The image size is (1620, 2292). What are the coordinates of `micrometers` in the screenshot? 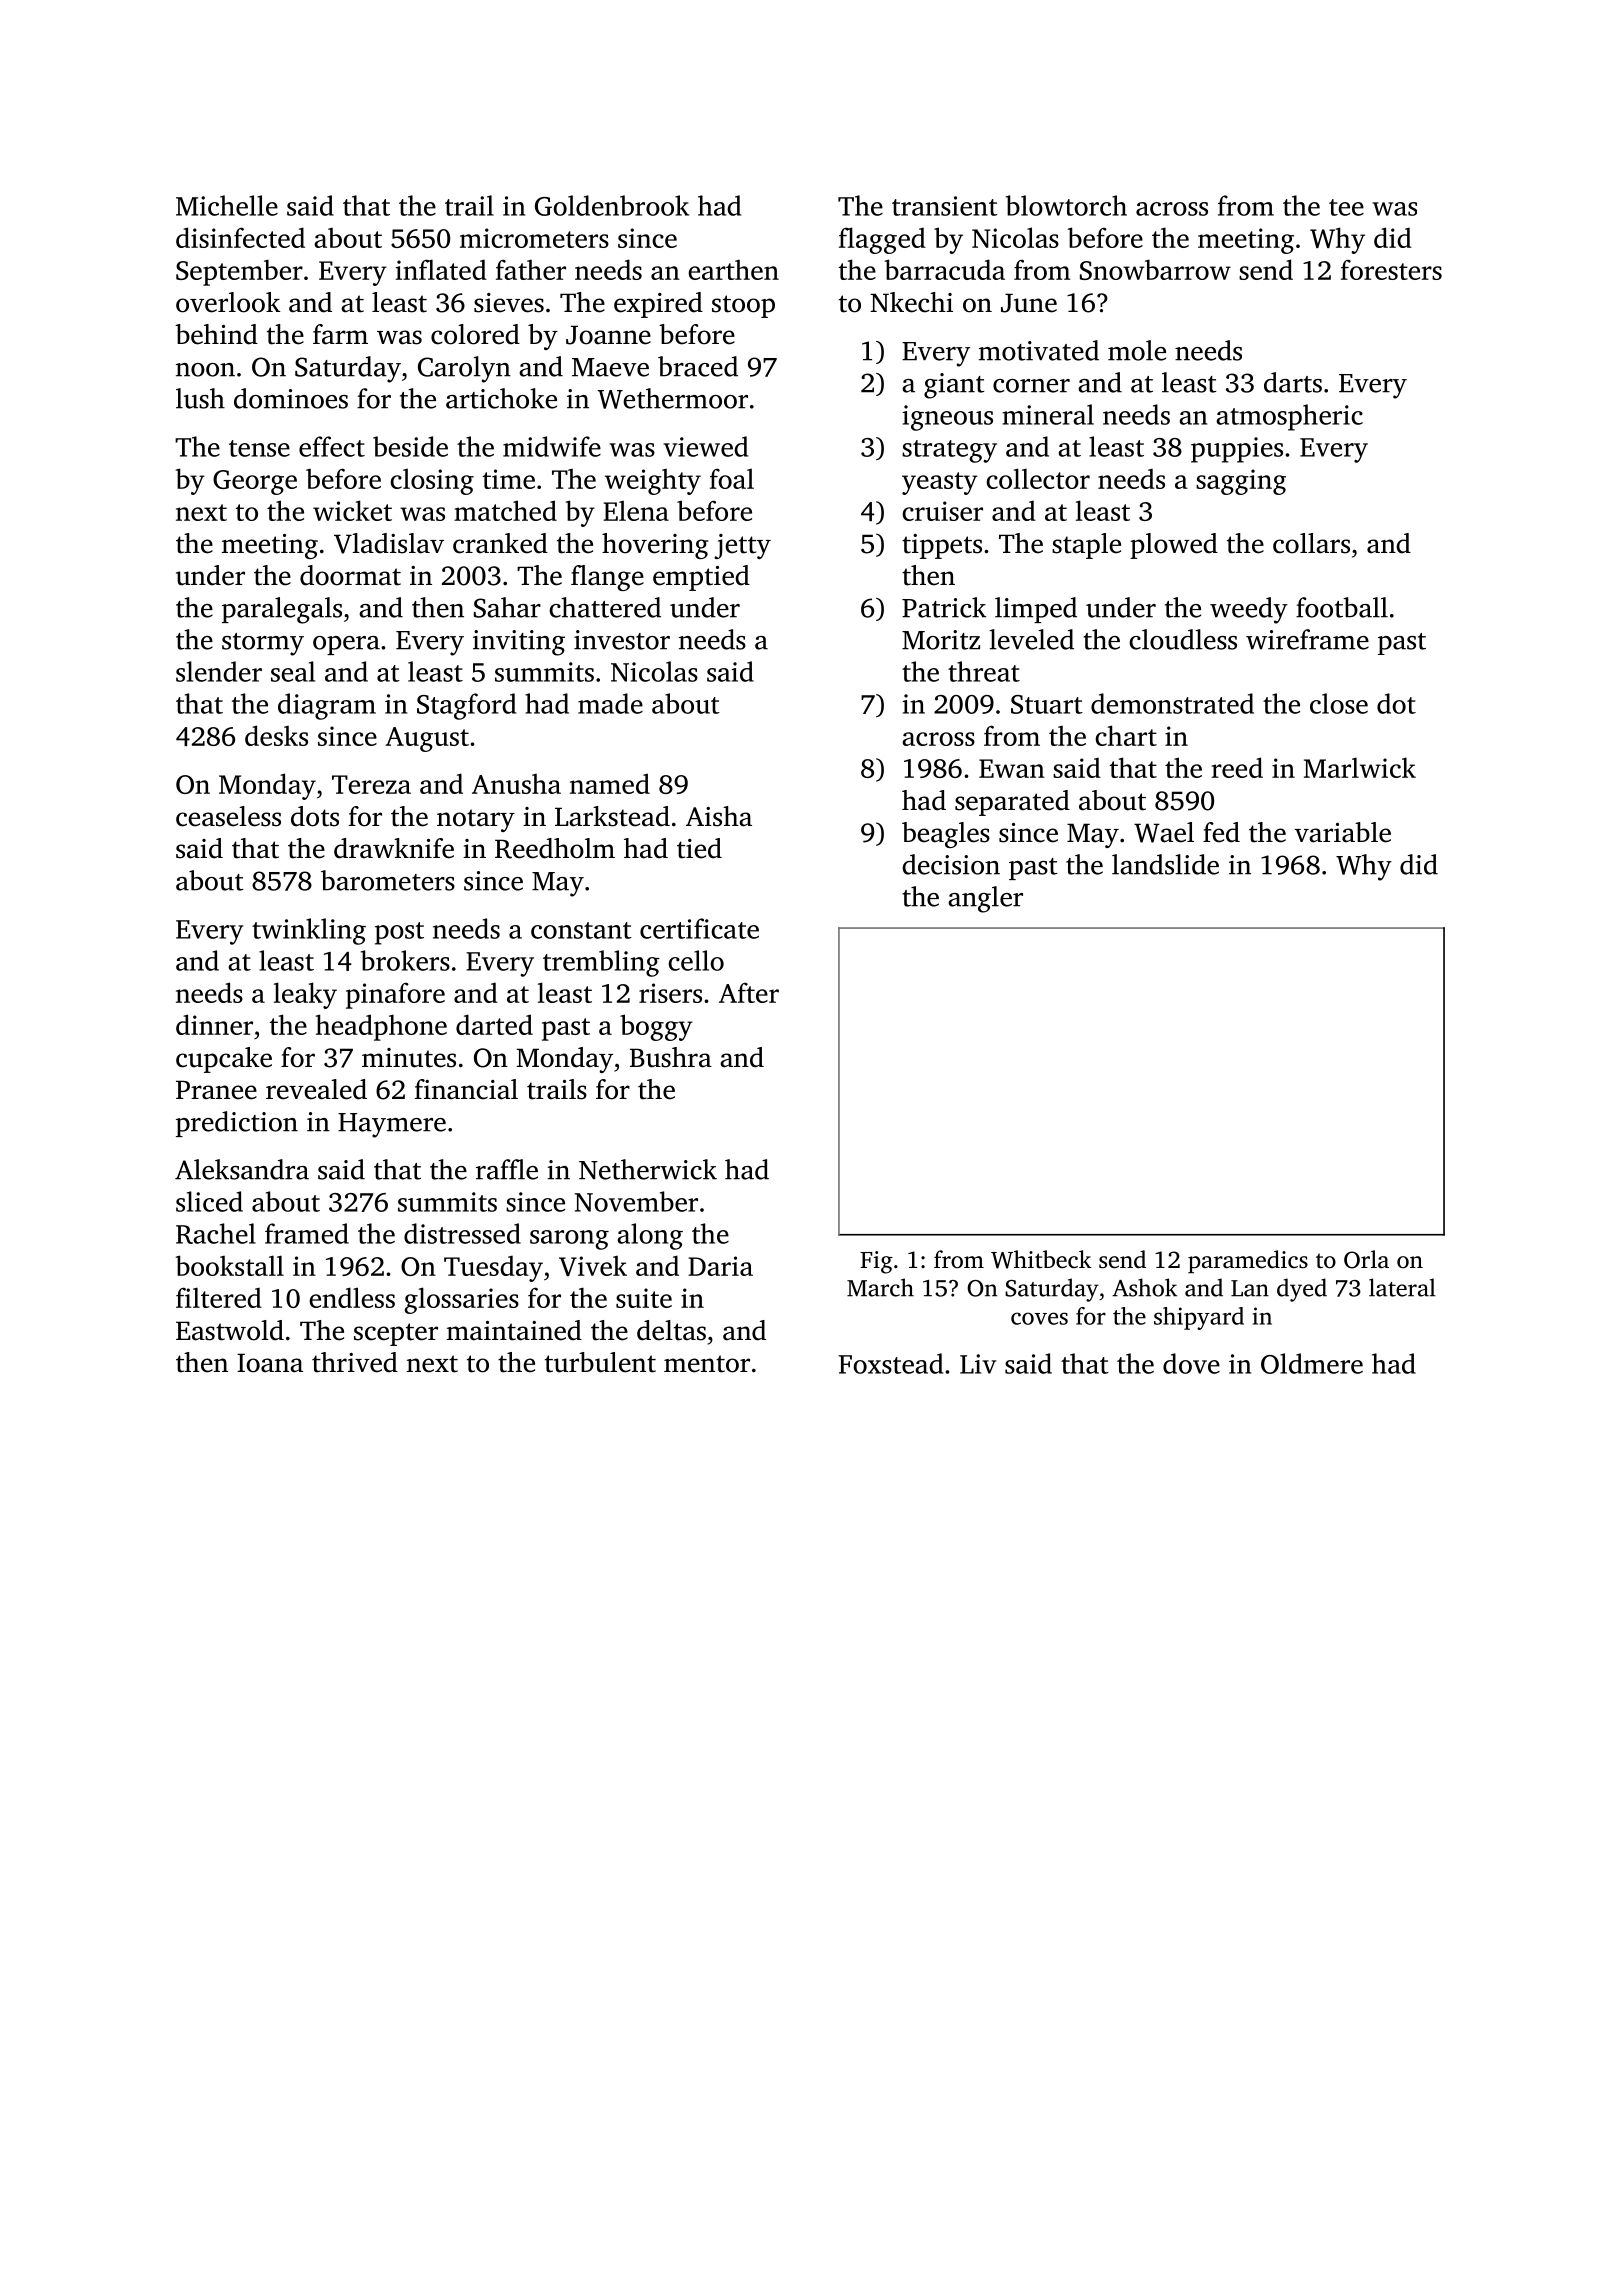 It's located at (534, 238).
